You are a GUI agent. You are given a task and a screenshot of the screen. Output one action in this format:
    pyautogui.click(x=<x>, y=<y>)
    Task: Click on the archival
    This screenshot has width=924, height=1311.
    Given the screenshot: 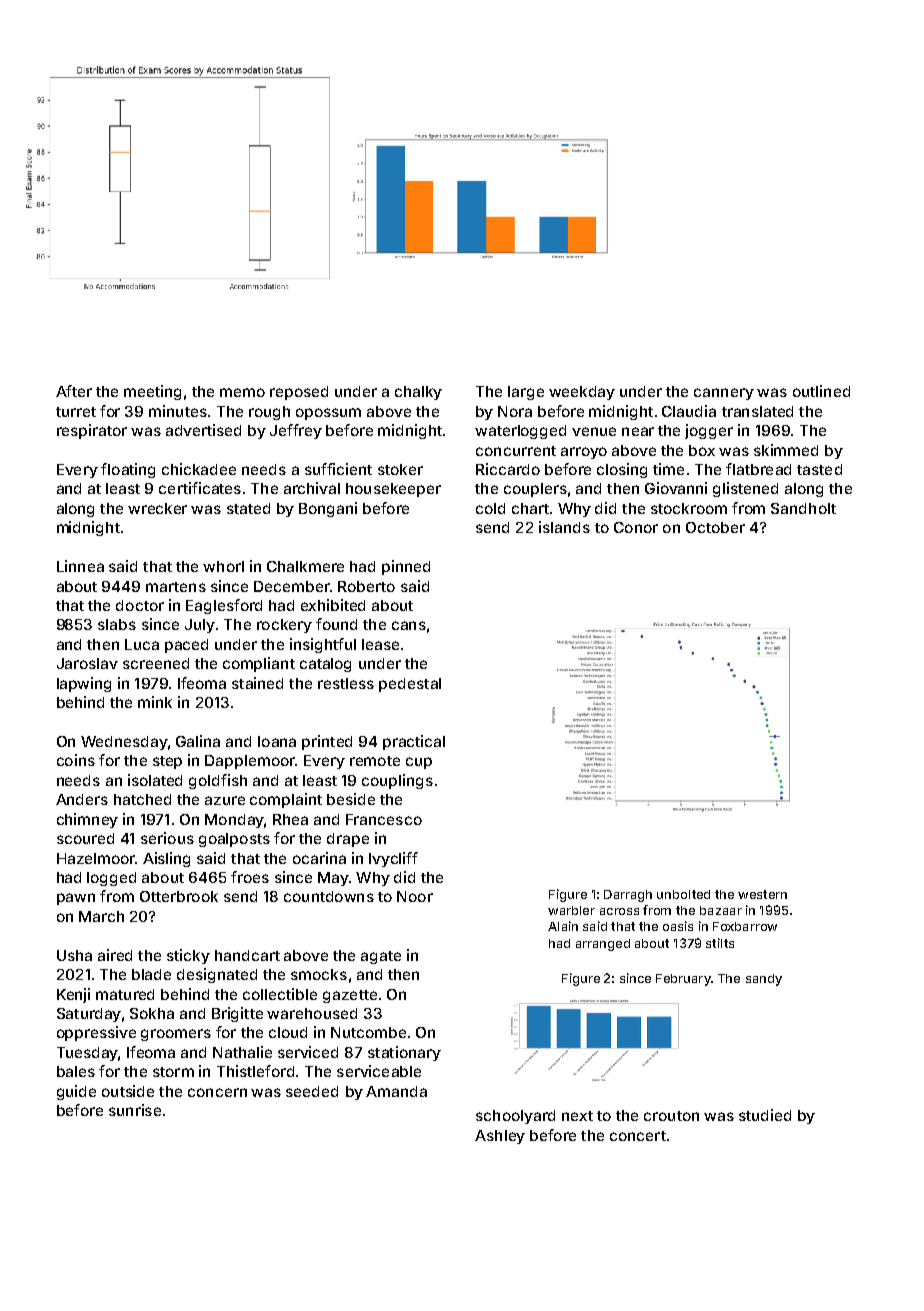 What is the action you would take?
    pyautogui.click(x=312, y=488)
